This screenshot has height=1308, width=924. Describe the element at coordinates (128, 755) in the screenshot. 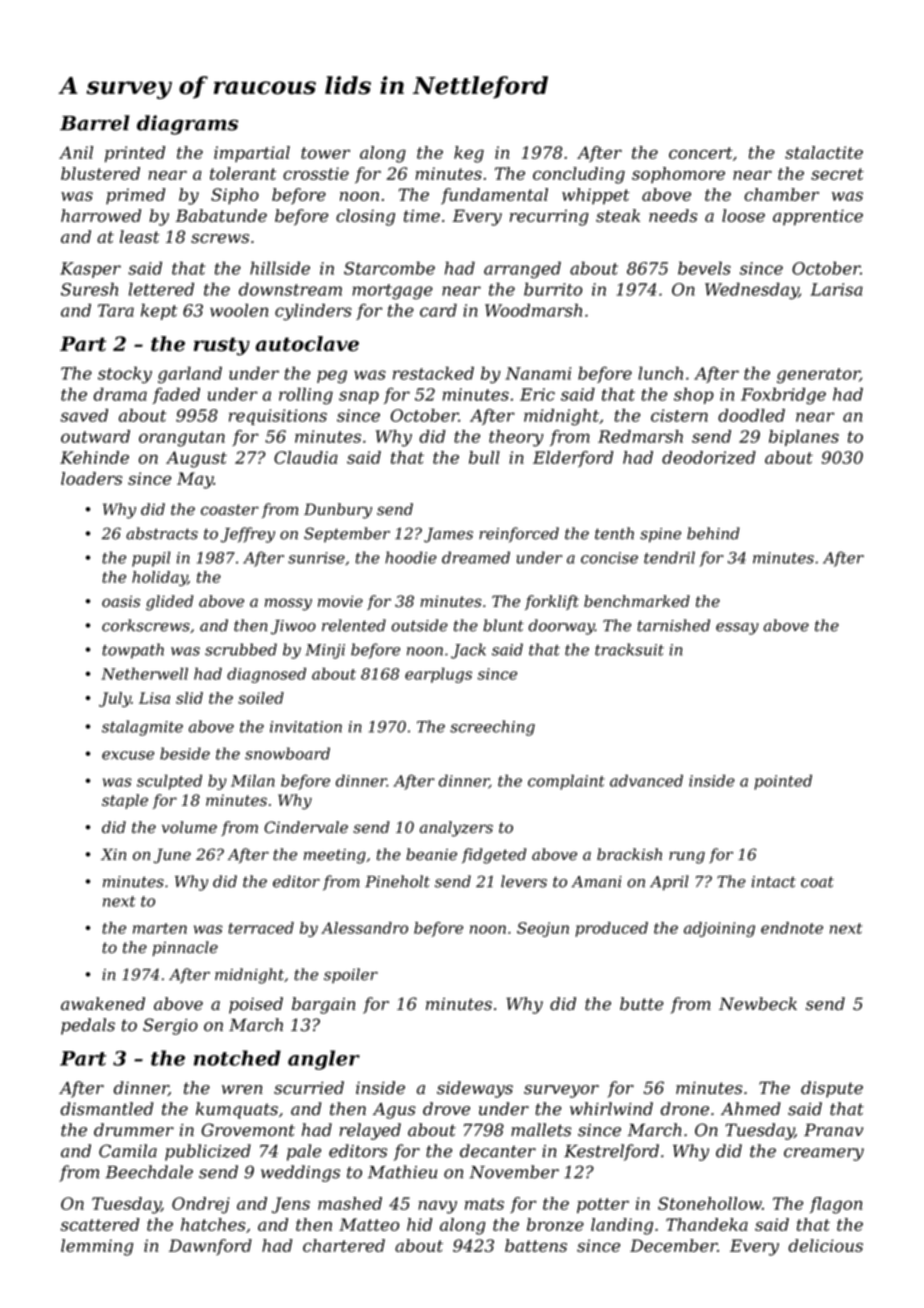

I see `excuse` at that location.
